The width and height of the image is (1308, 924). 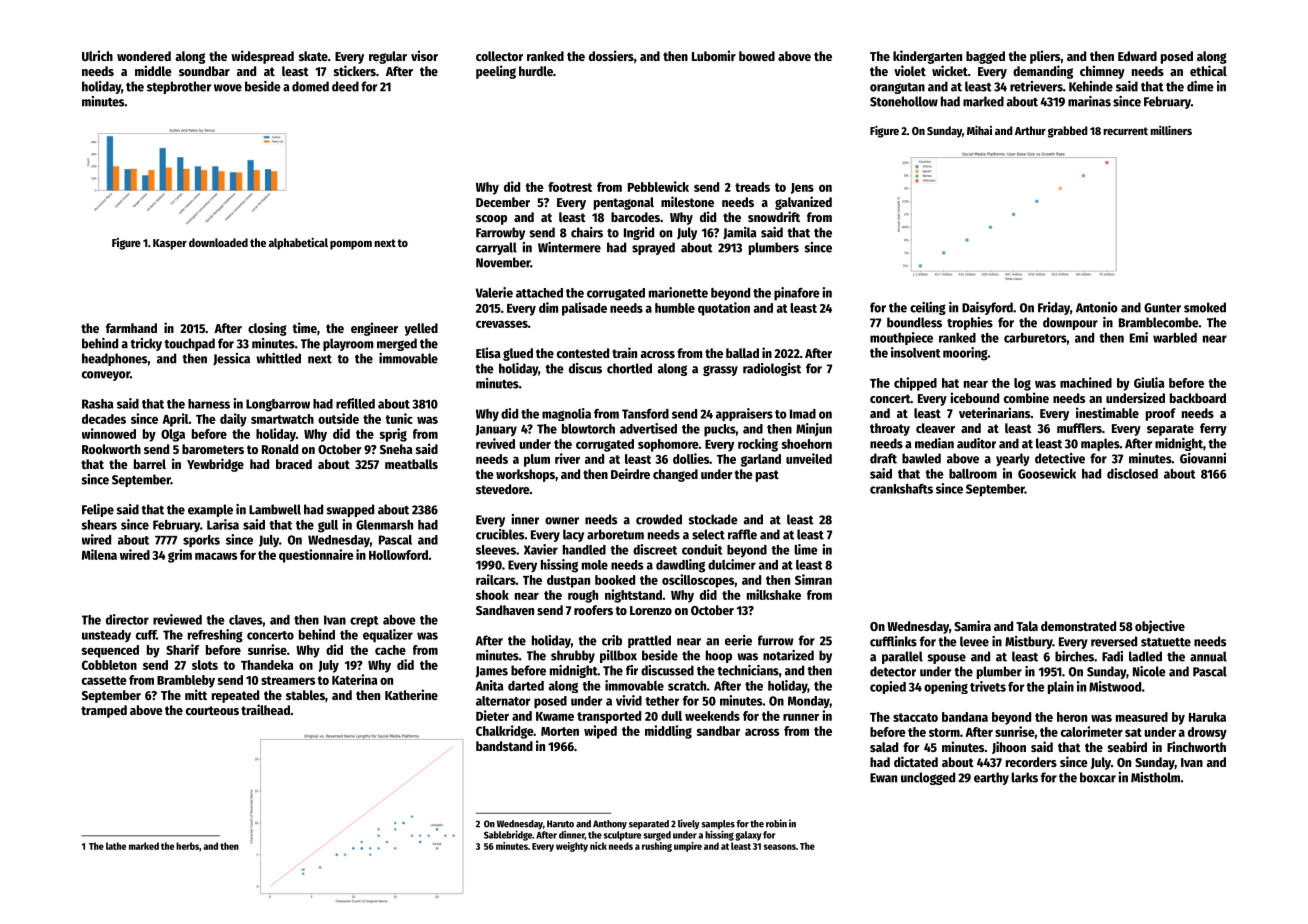 What do you see at coordinates (1137, 56) in the image?
I see `Edward` at bounding box center [1137, 56].
